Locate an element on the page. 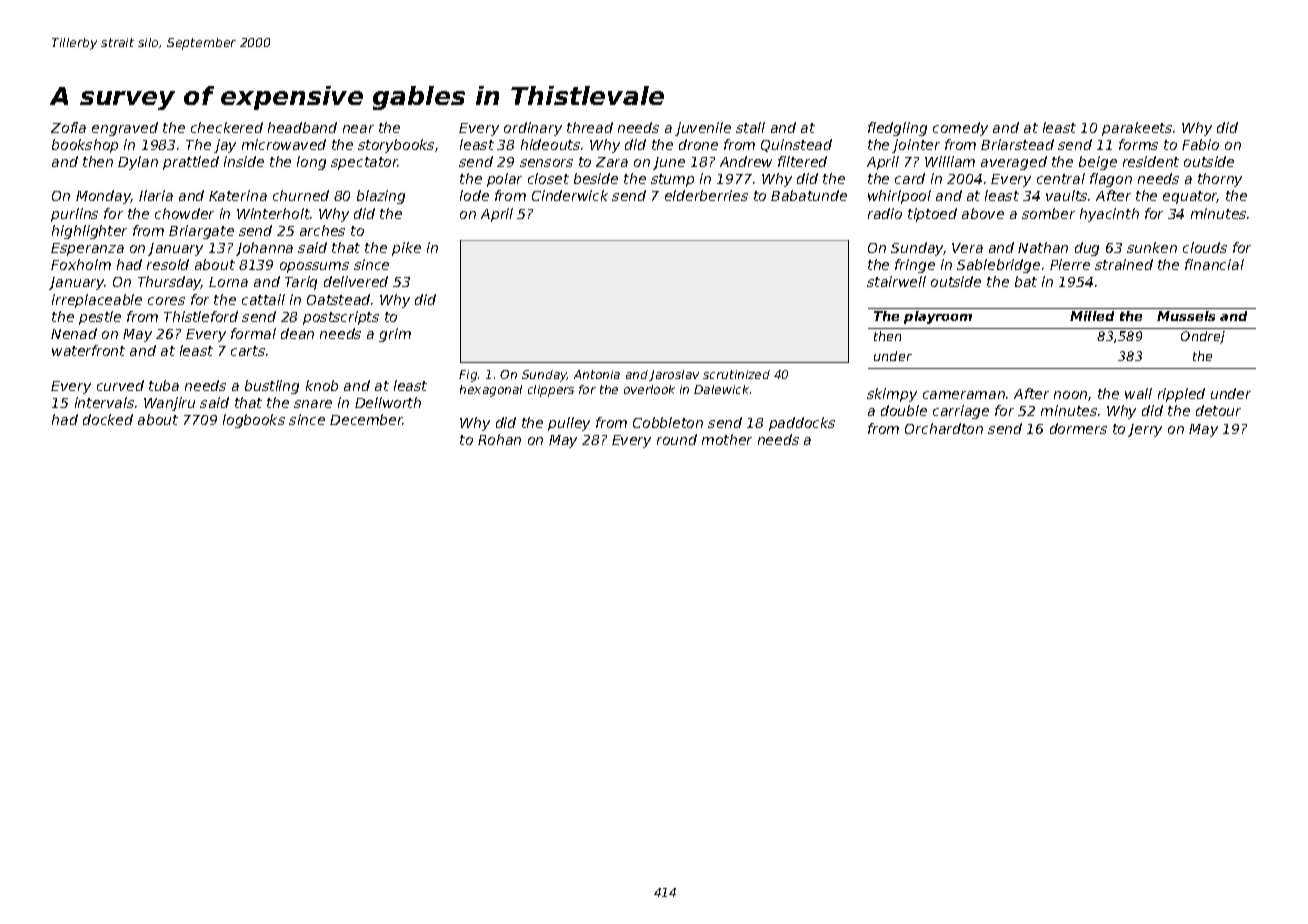 This document has height=924, width=1308. fringe is located at coordinates (915, 266).
